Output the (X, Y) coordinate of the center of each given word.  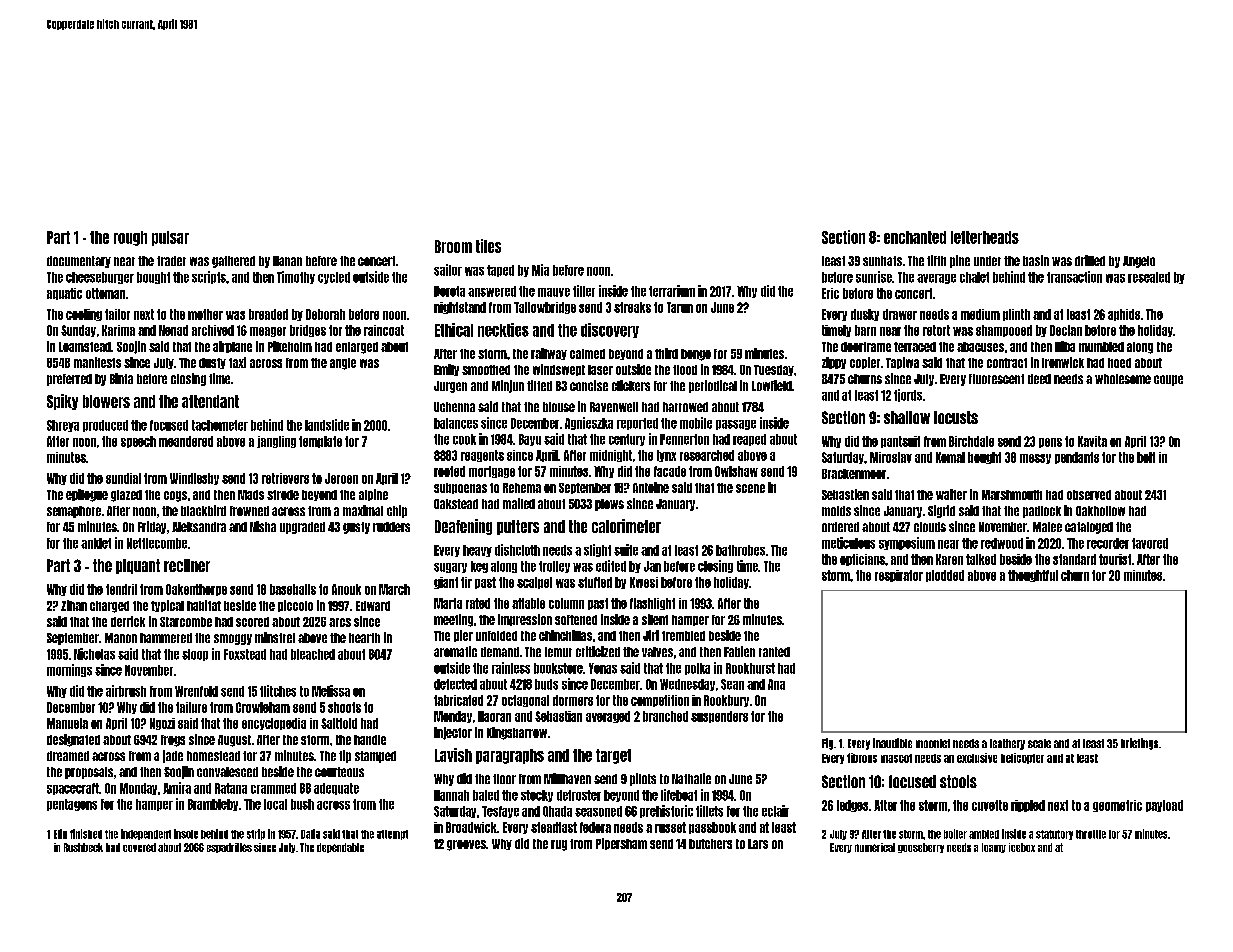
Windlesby (194, 479)
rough (130, 238)
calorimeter (626, 526)
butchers (710, 844)
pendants (1077, 458)
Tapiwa (902, 363)
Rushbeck (83, 847)
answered (492, 291)
